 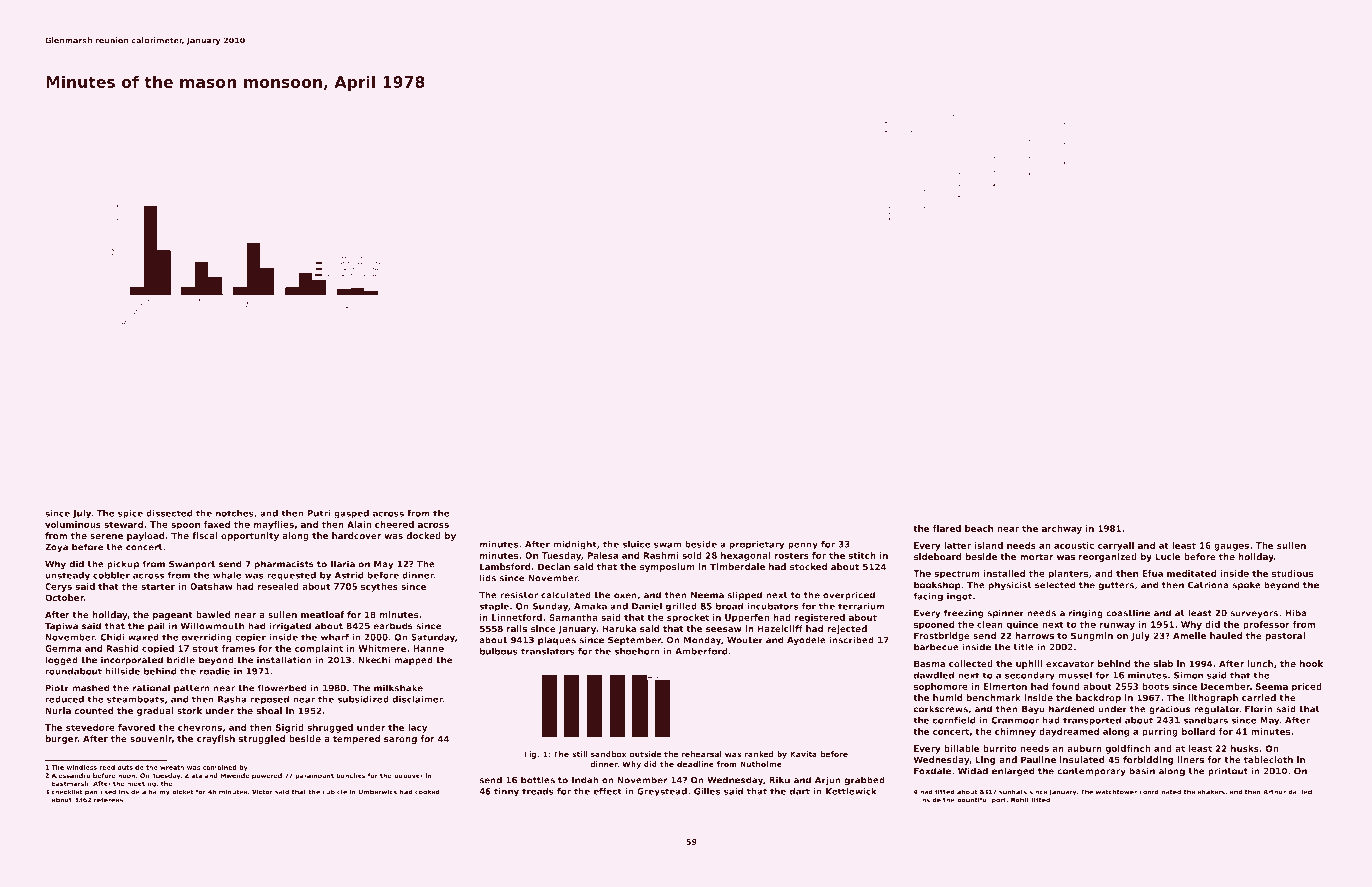 I want to click on bollard, so click(x=1198, y=731).
